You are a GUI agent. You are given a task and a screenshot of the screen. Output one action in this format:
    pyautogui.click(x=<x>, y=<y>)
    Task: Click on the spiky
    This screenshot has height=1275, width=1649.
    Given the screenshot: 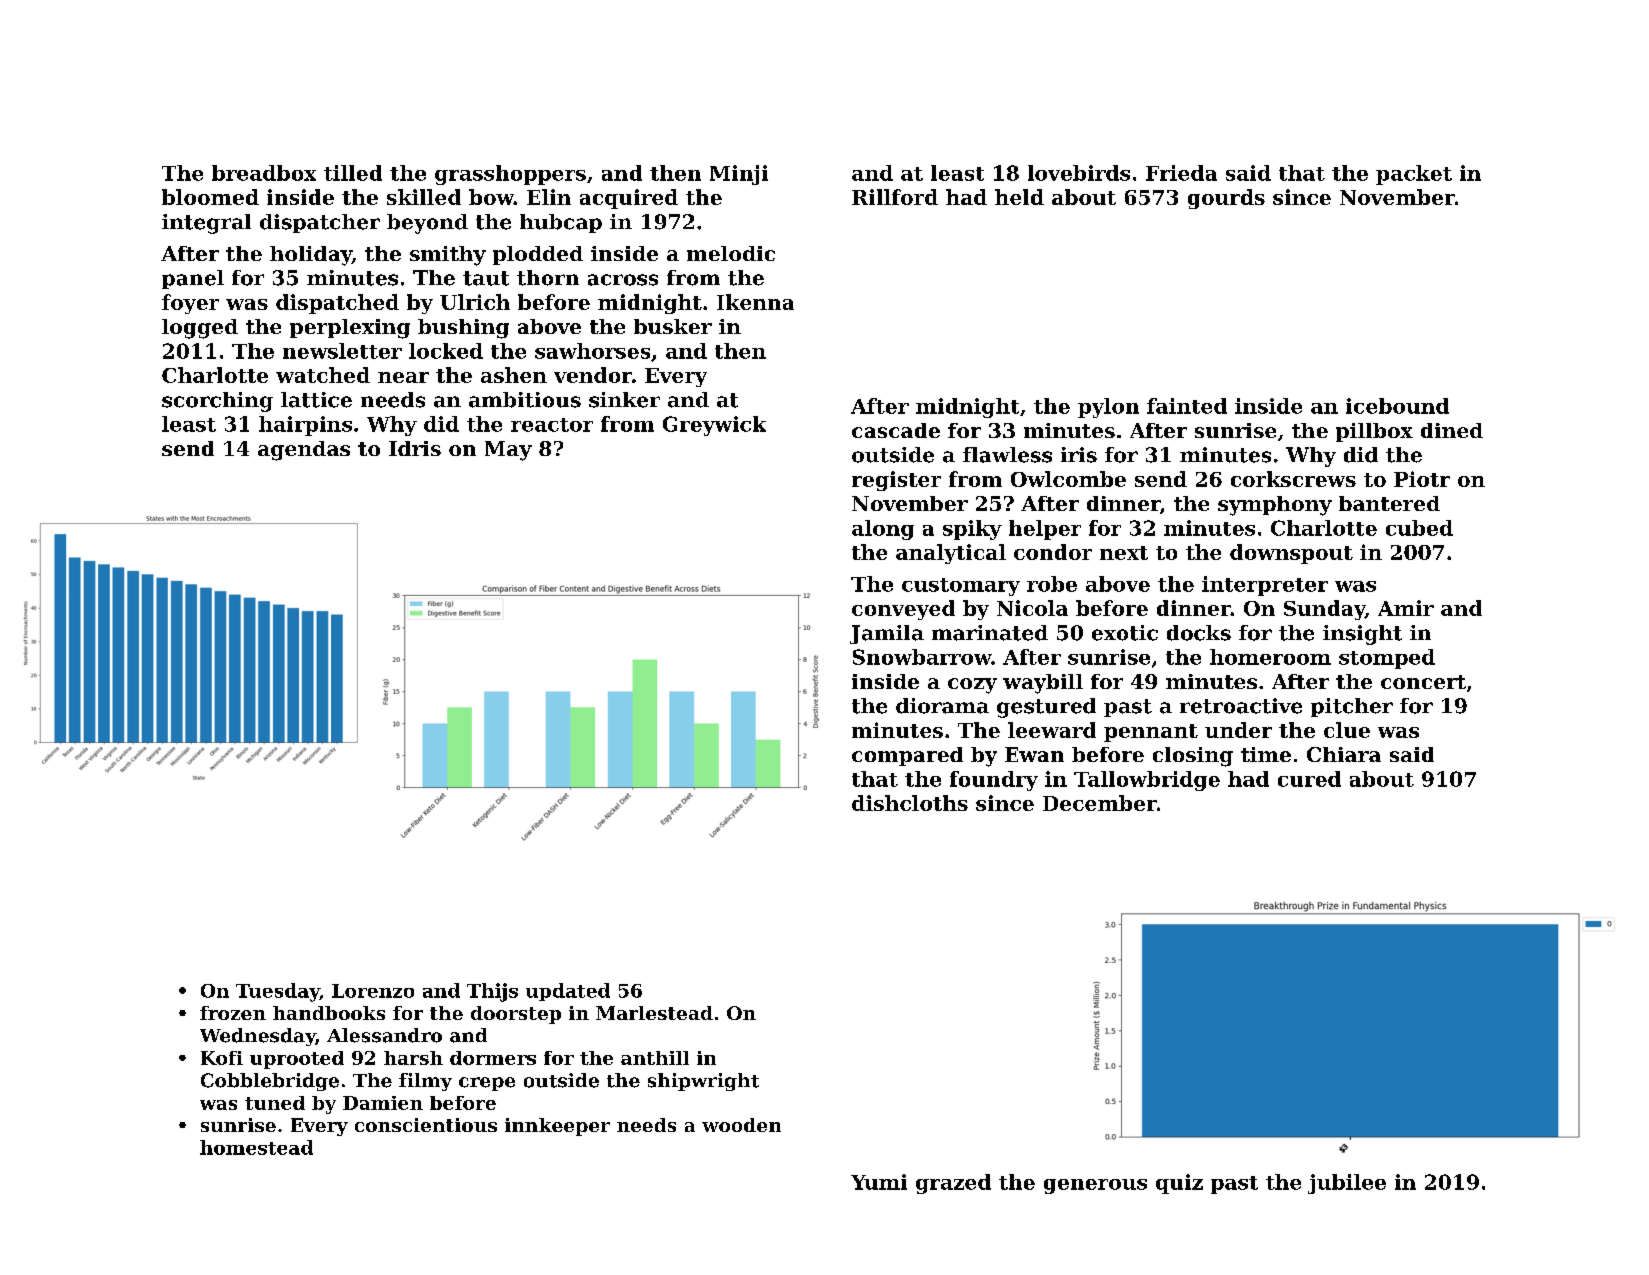 What is the action you would take?
    pyautogui.click(x=972, y=530)
